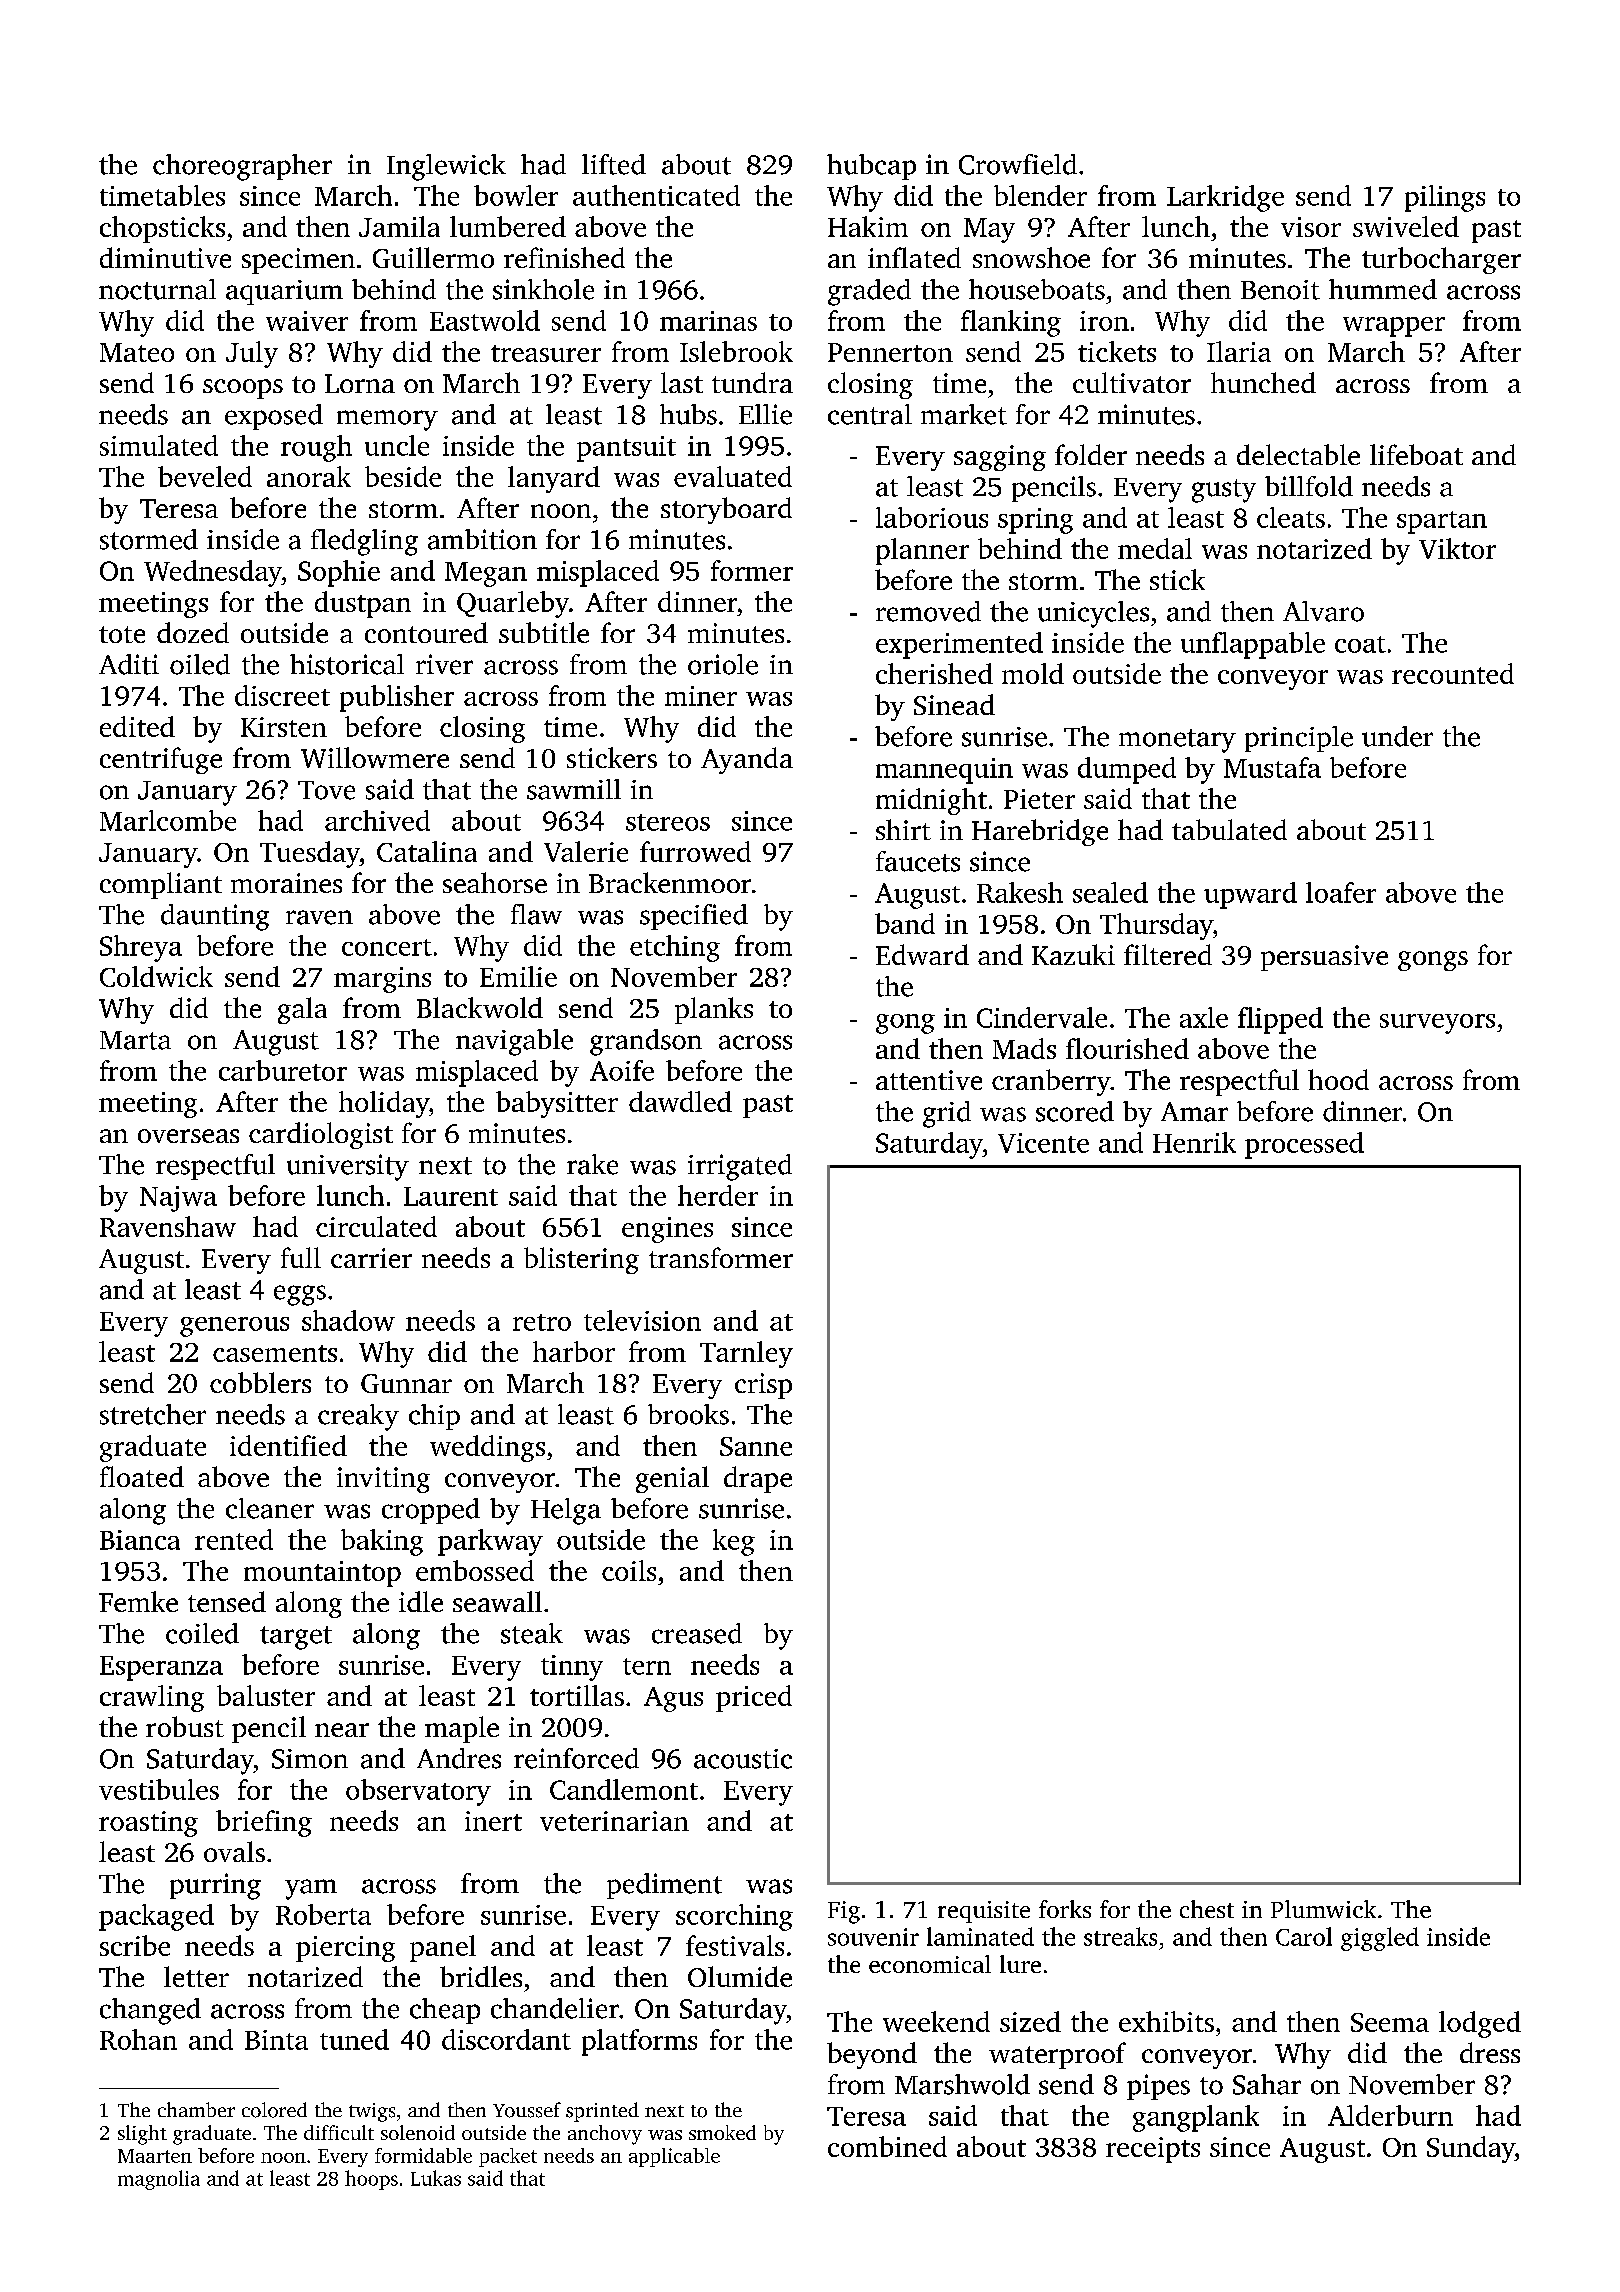 This screenshot has width=1620, height=2292. I want to click on hoops, so click(371, 2180).
